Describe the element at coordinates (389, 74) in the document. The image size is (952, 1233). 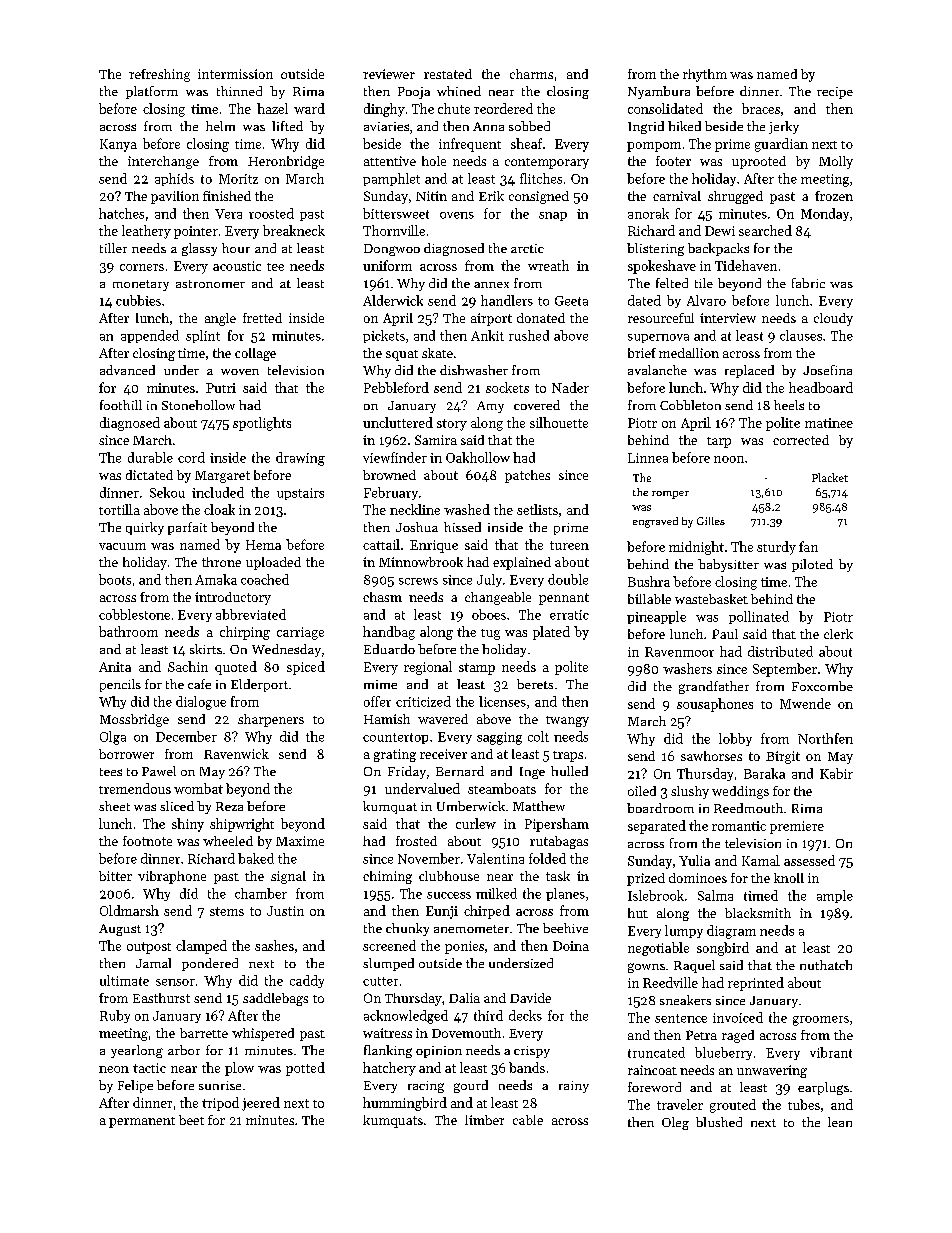
I see `reviewer` at that location.
